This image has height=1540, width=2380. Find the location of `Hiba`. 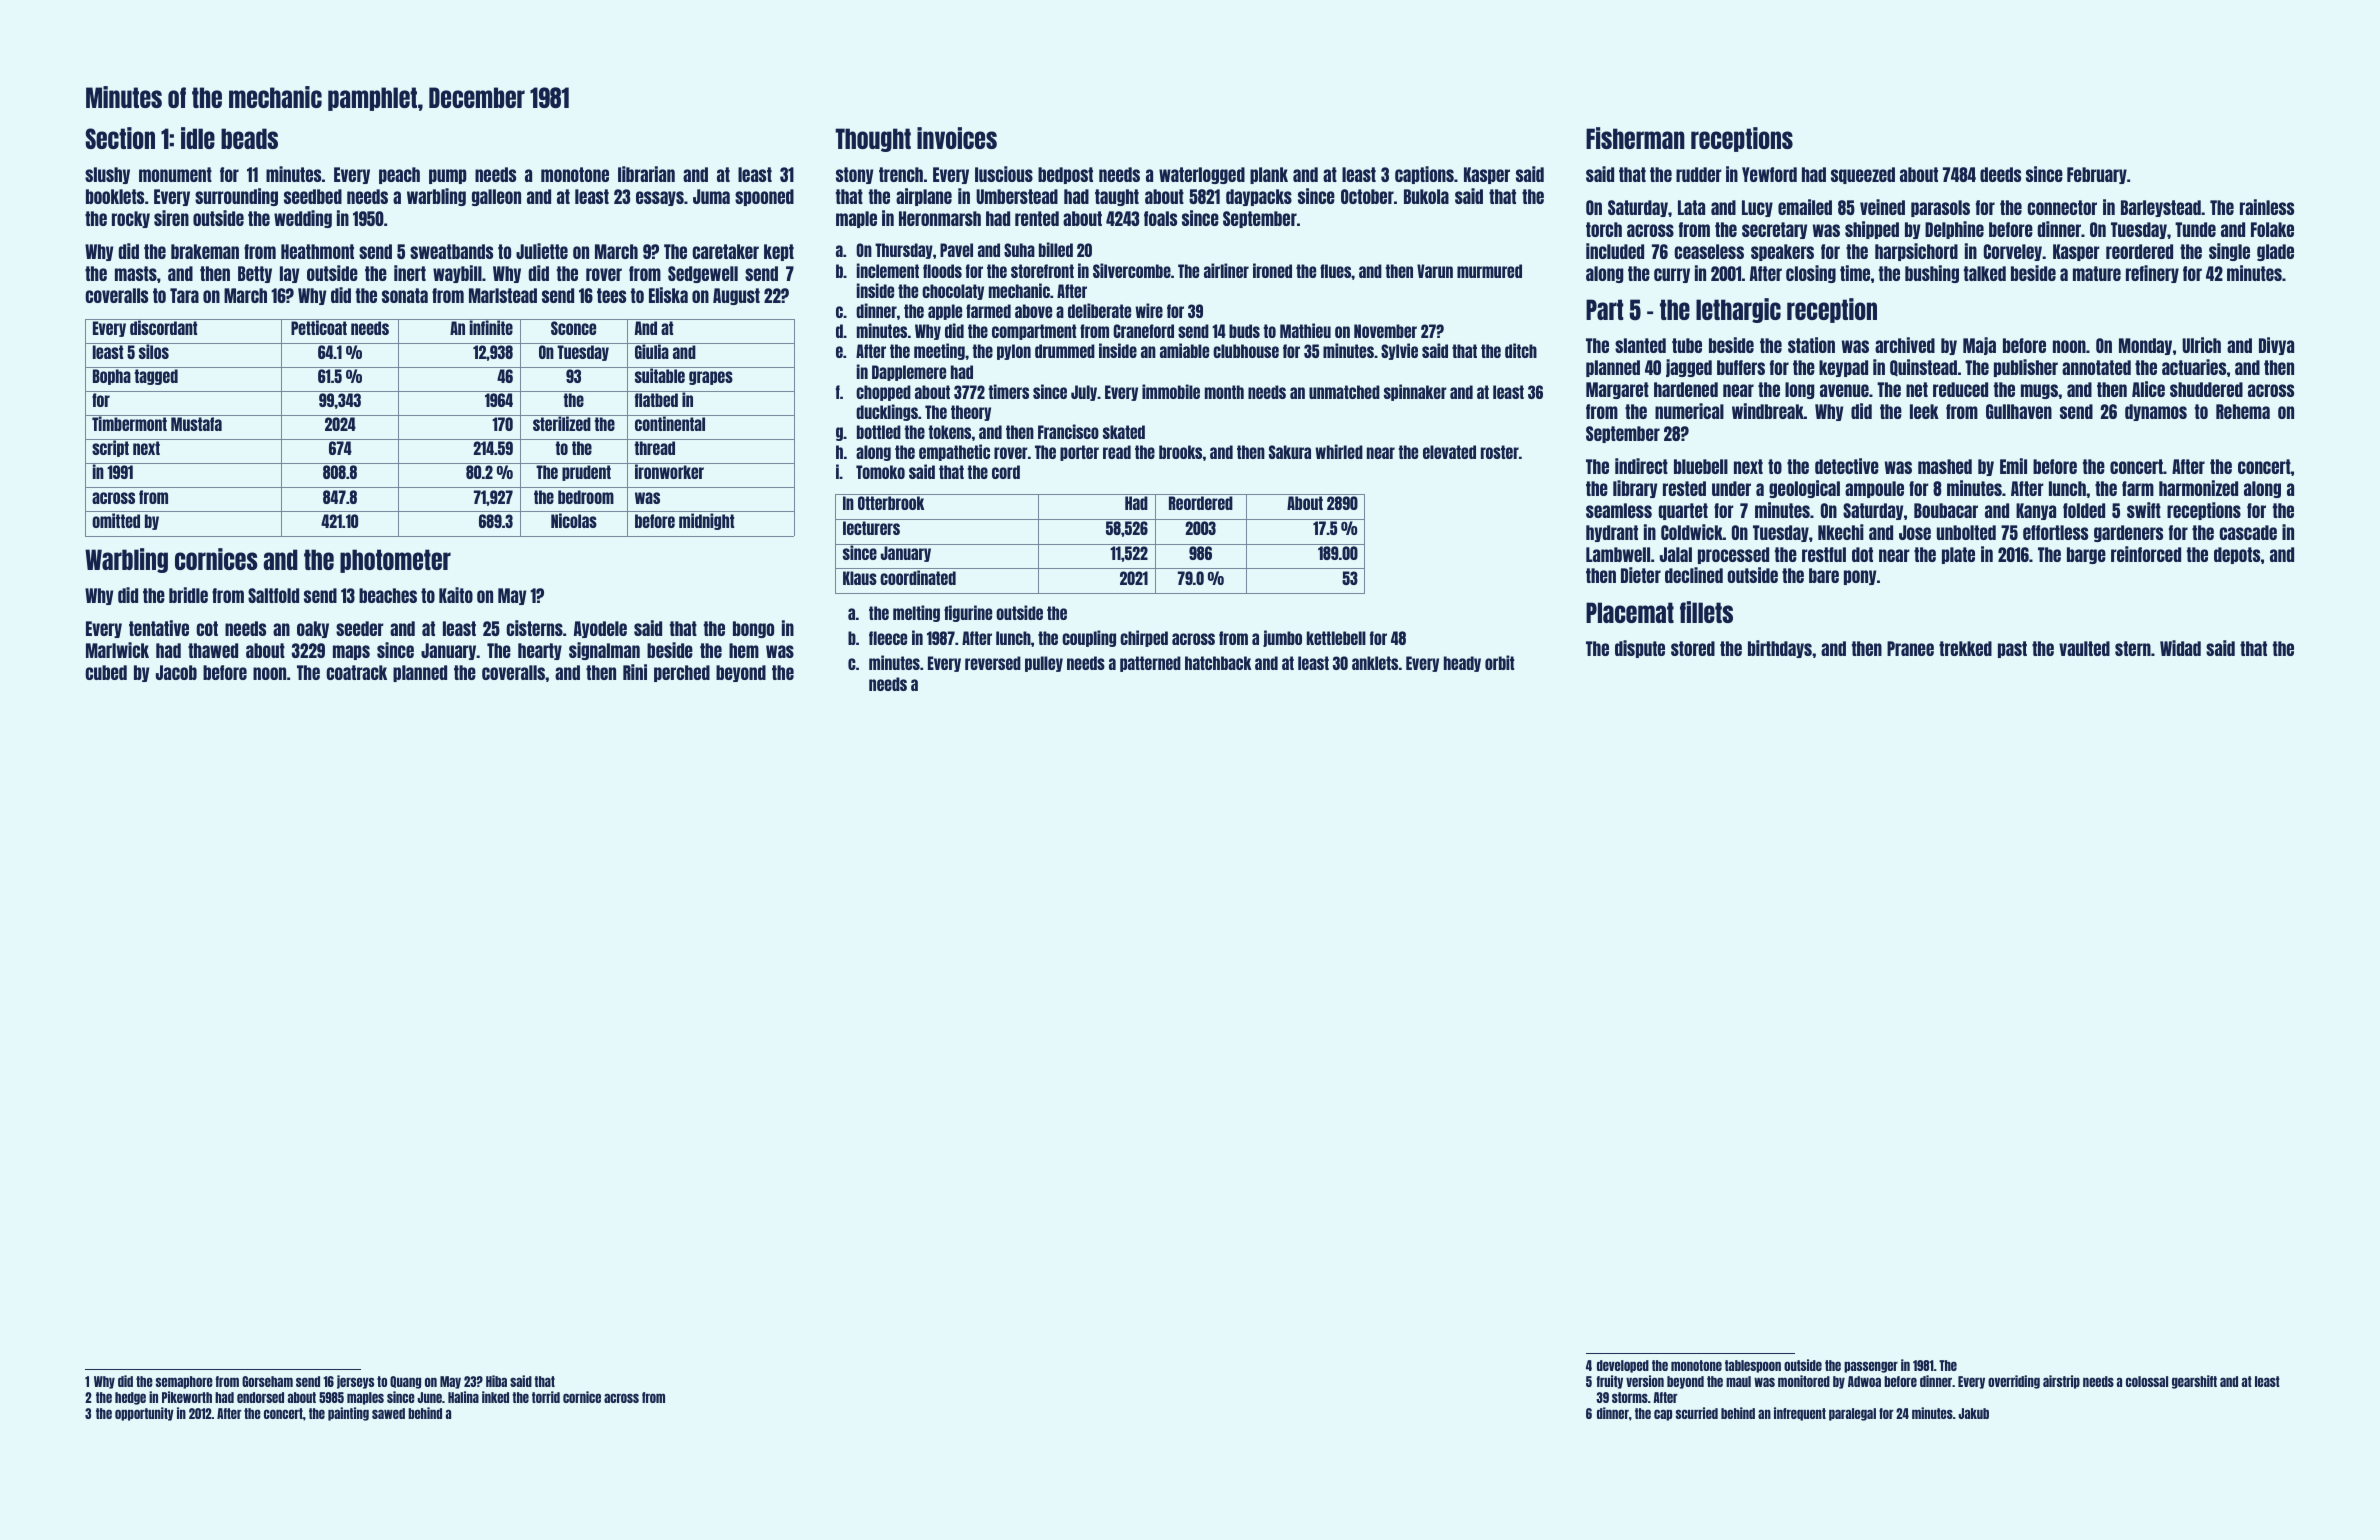

Hiba is located at coordinates (496, 1381).
